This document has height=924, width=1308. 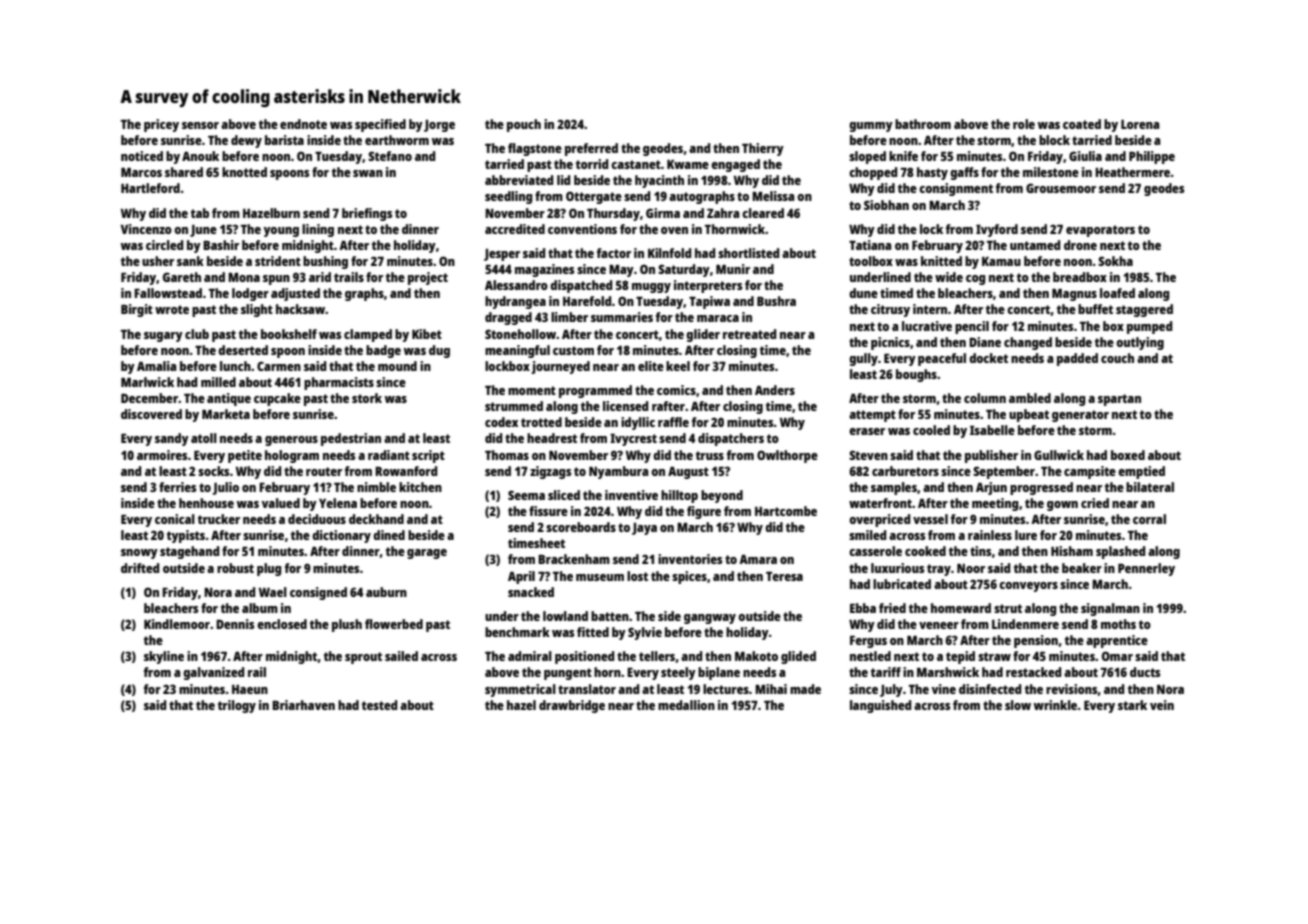 What do you see at coordinates (501, 422) in the document?
I see `codex` at bounding box center [501, 422].
